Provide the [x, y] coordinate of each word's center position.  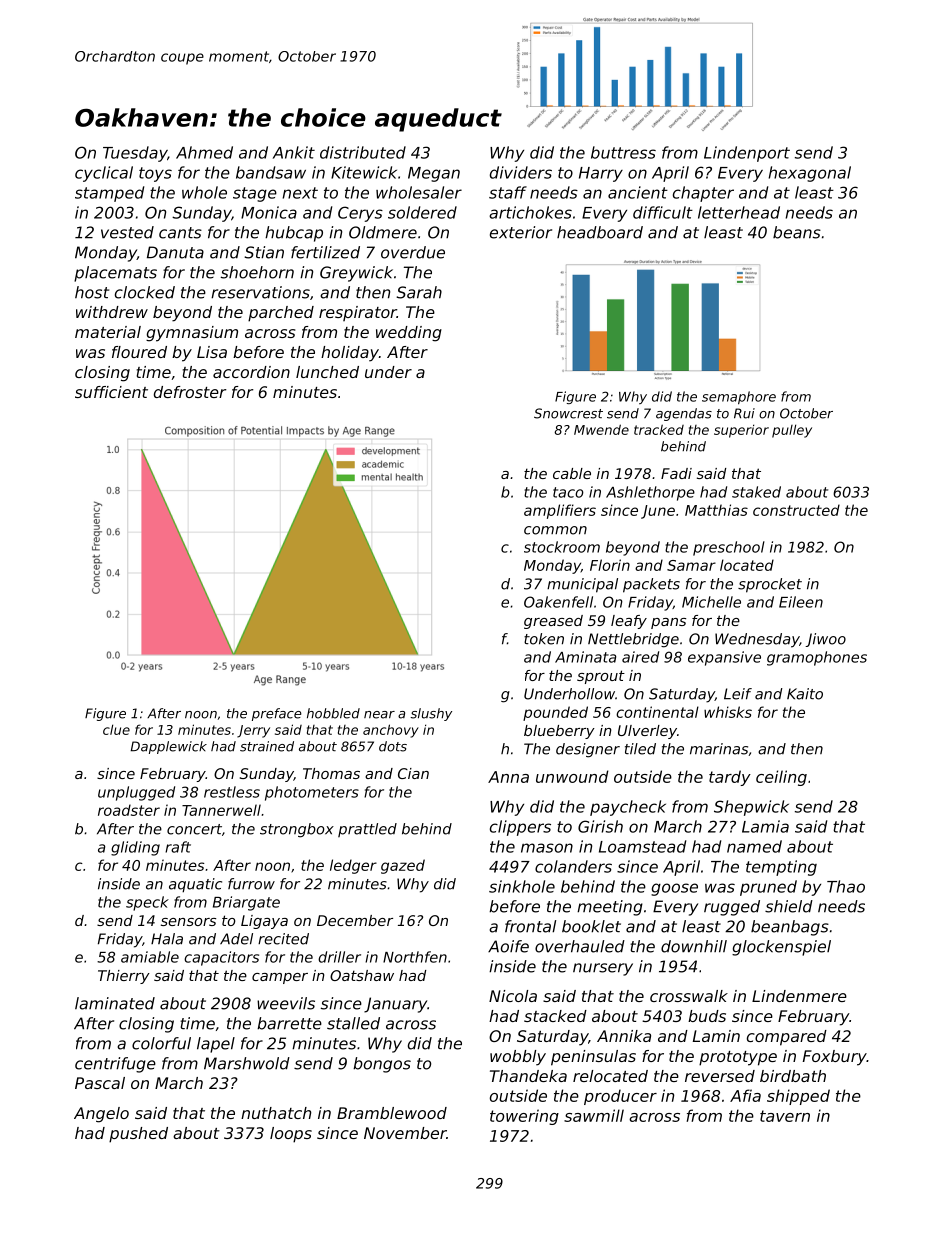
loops [291, 1135]
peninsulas [593, 1058]
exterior [521, 232]
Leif [738, 694]
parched [281, 314]
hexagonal [810, 174]
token [544, 639]
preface [277, 714]
